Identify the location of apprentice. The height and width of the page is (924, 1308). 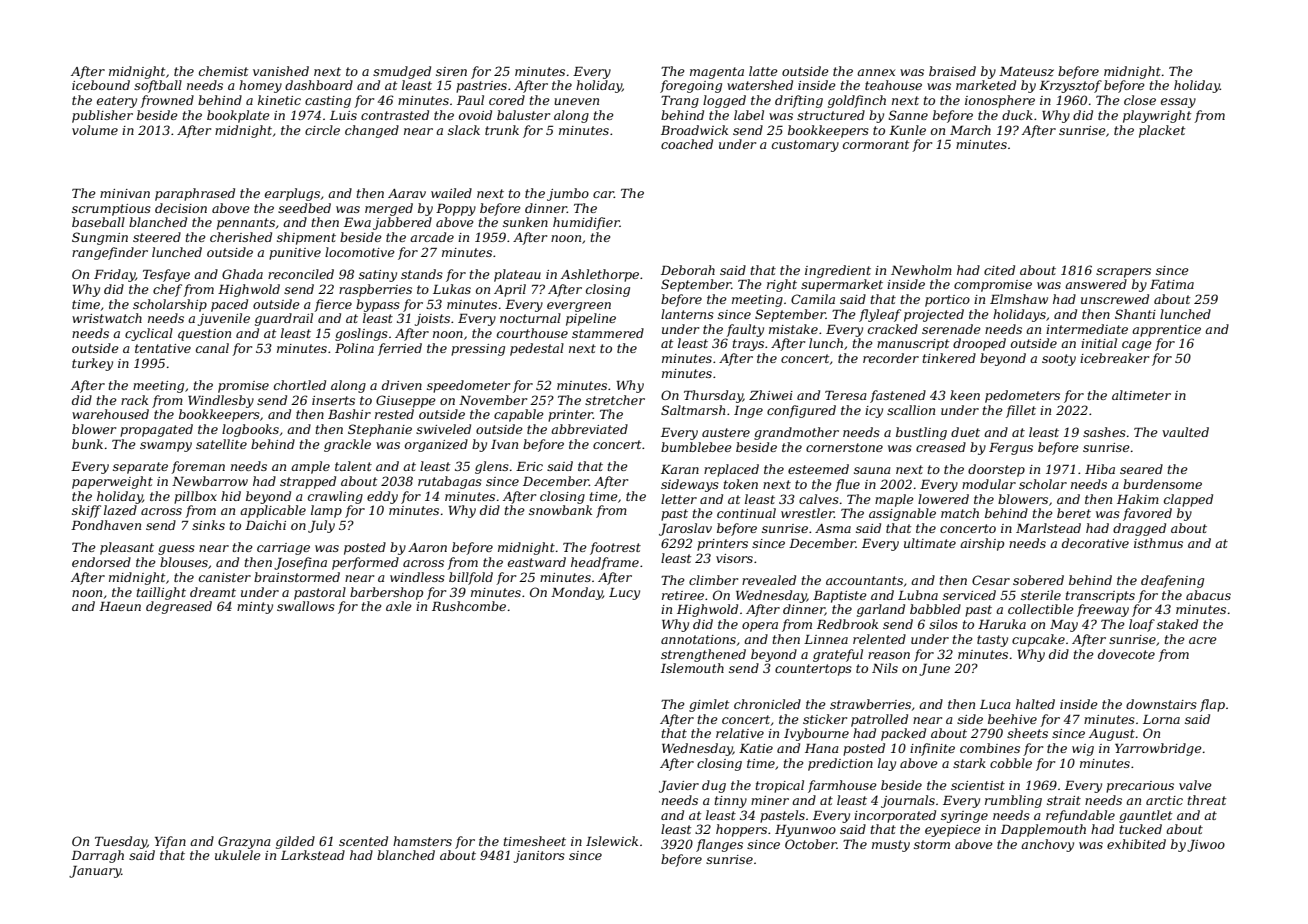
(1166, 331).
